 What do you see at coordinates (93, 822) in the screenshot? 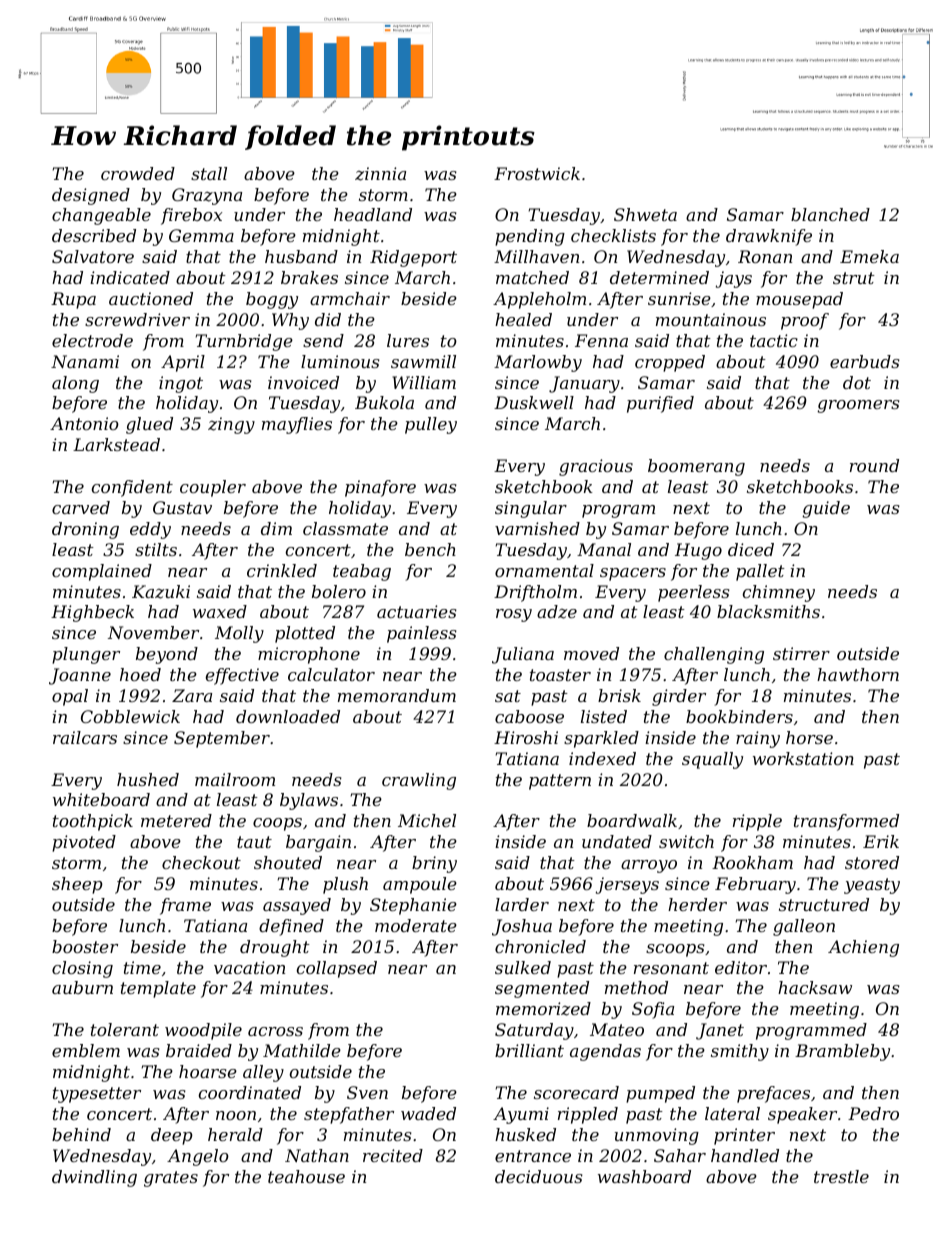
I see `toothpick` at bounding box center [93, 822].
